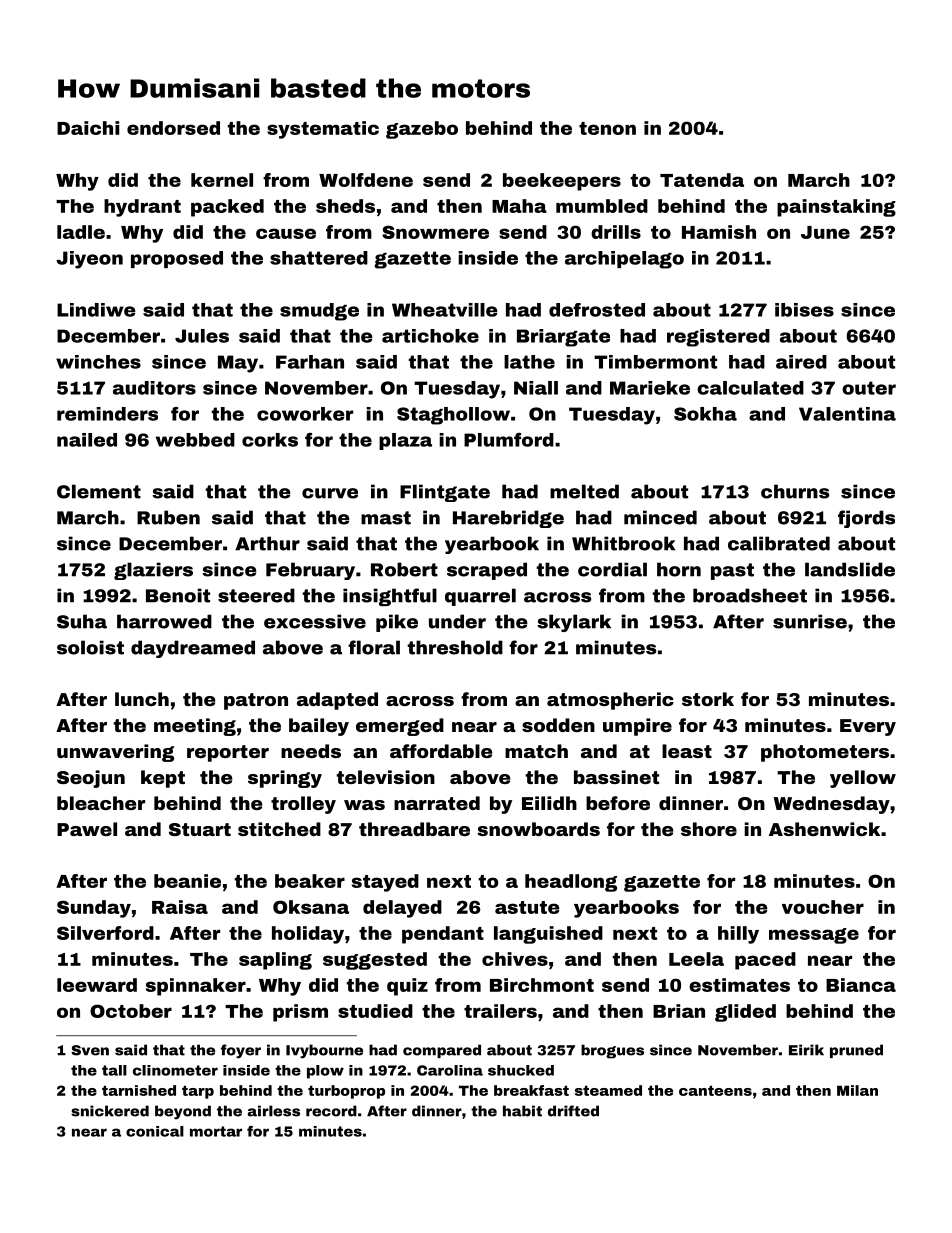 The height and width of the screenshot is (1233, 952). Describe the element at coordinates (90, 647) in the screenshot. I see `soloist` at that location.
